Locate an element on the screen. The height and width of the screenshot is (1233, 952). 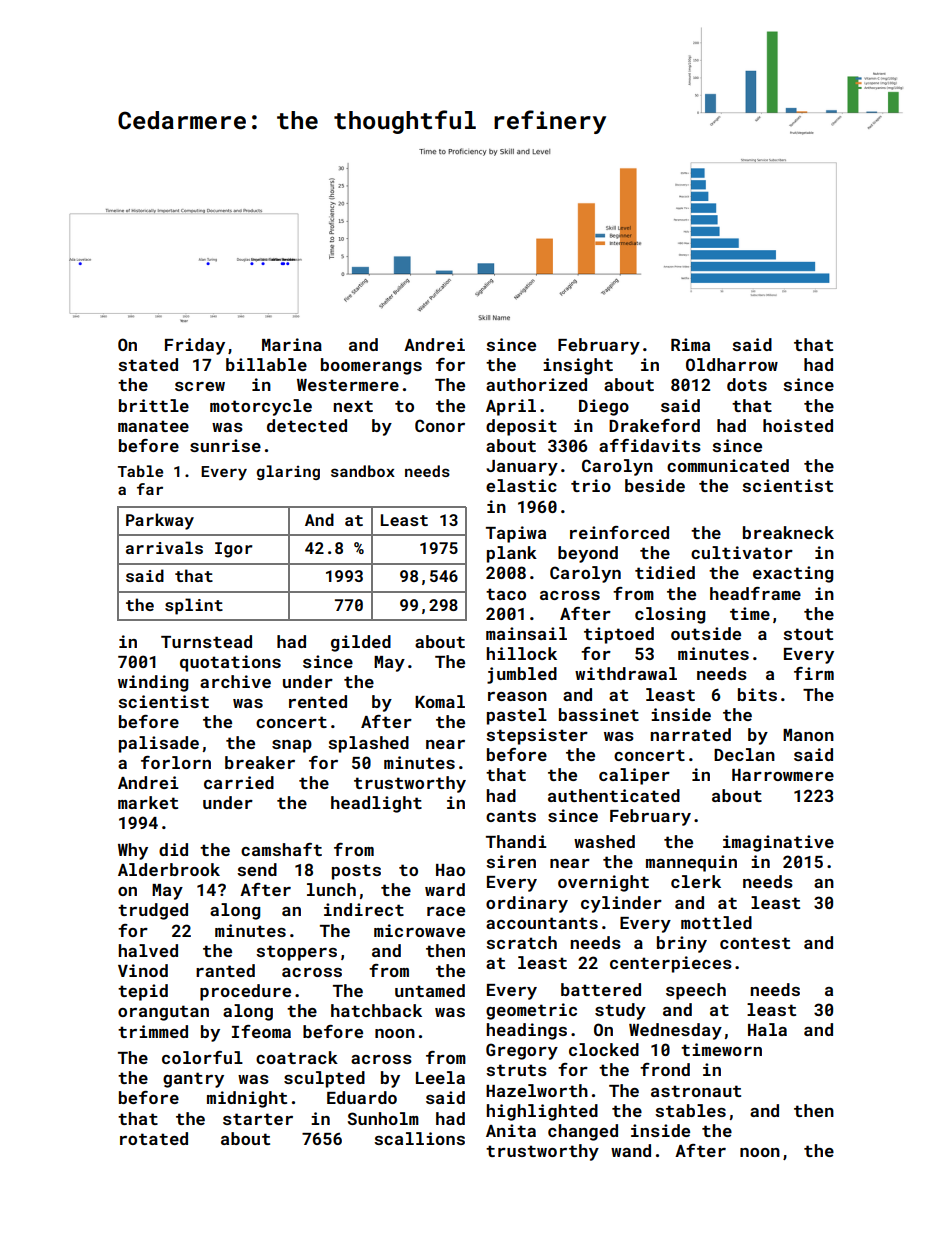
stoppers is located at coordinates (296, 953).
